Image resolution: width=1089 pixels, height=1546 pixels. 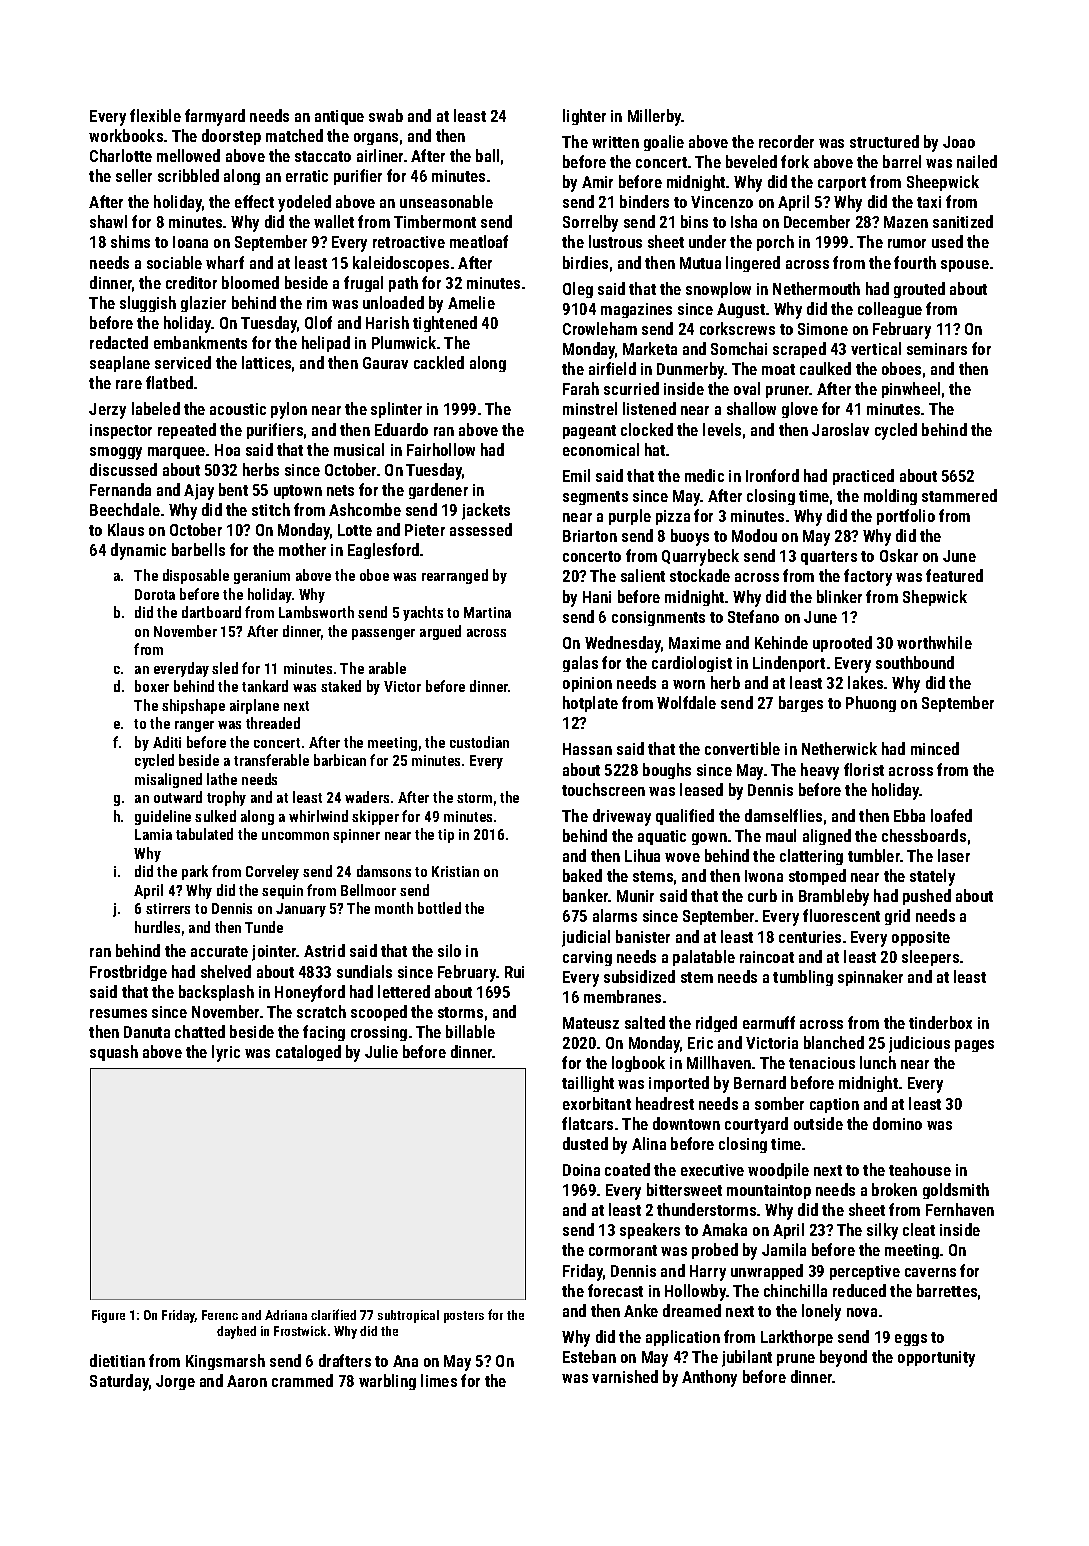 I want to click on Joao, so click(x=959, y=142).
